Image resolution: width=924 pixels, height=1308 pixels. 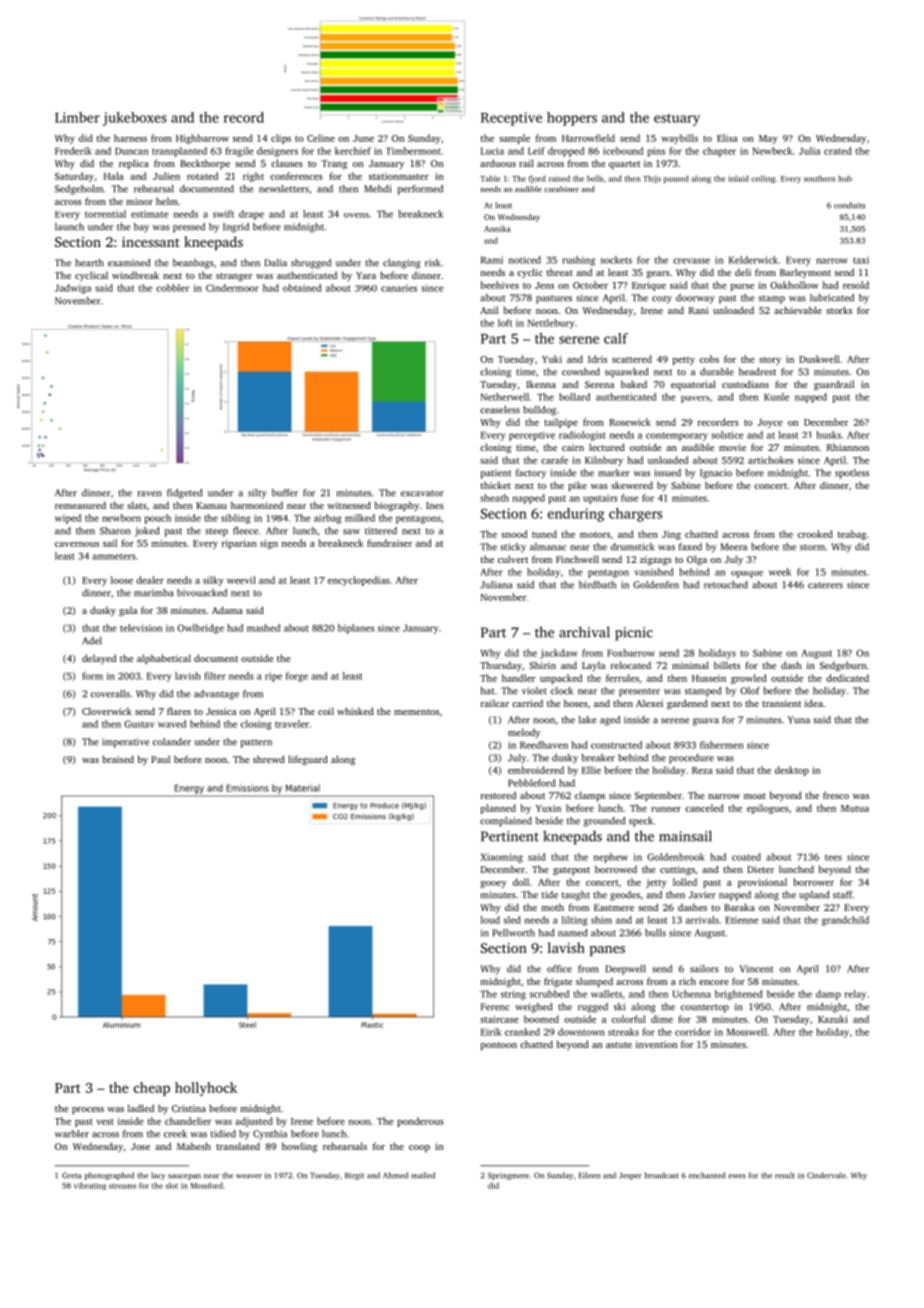 What do you see at coordinates (836, 795) in the screenshot?
I see `fresco` at bounding box center [836, 795].
